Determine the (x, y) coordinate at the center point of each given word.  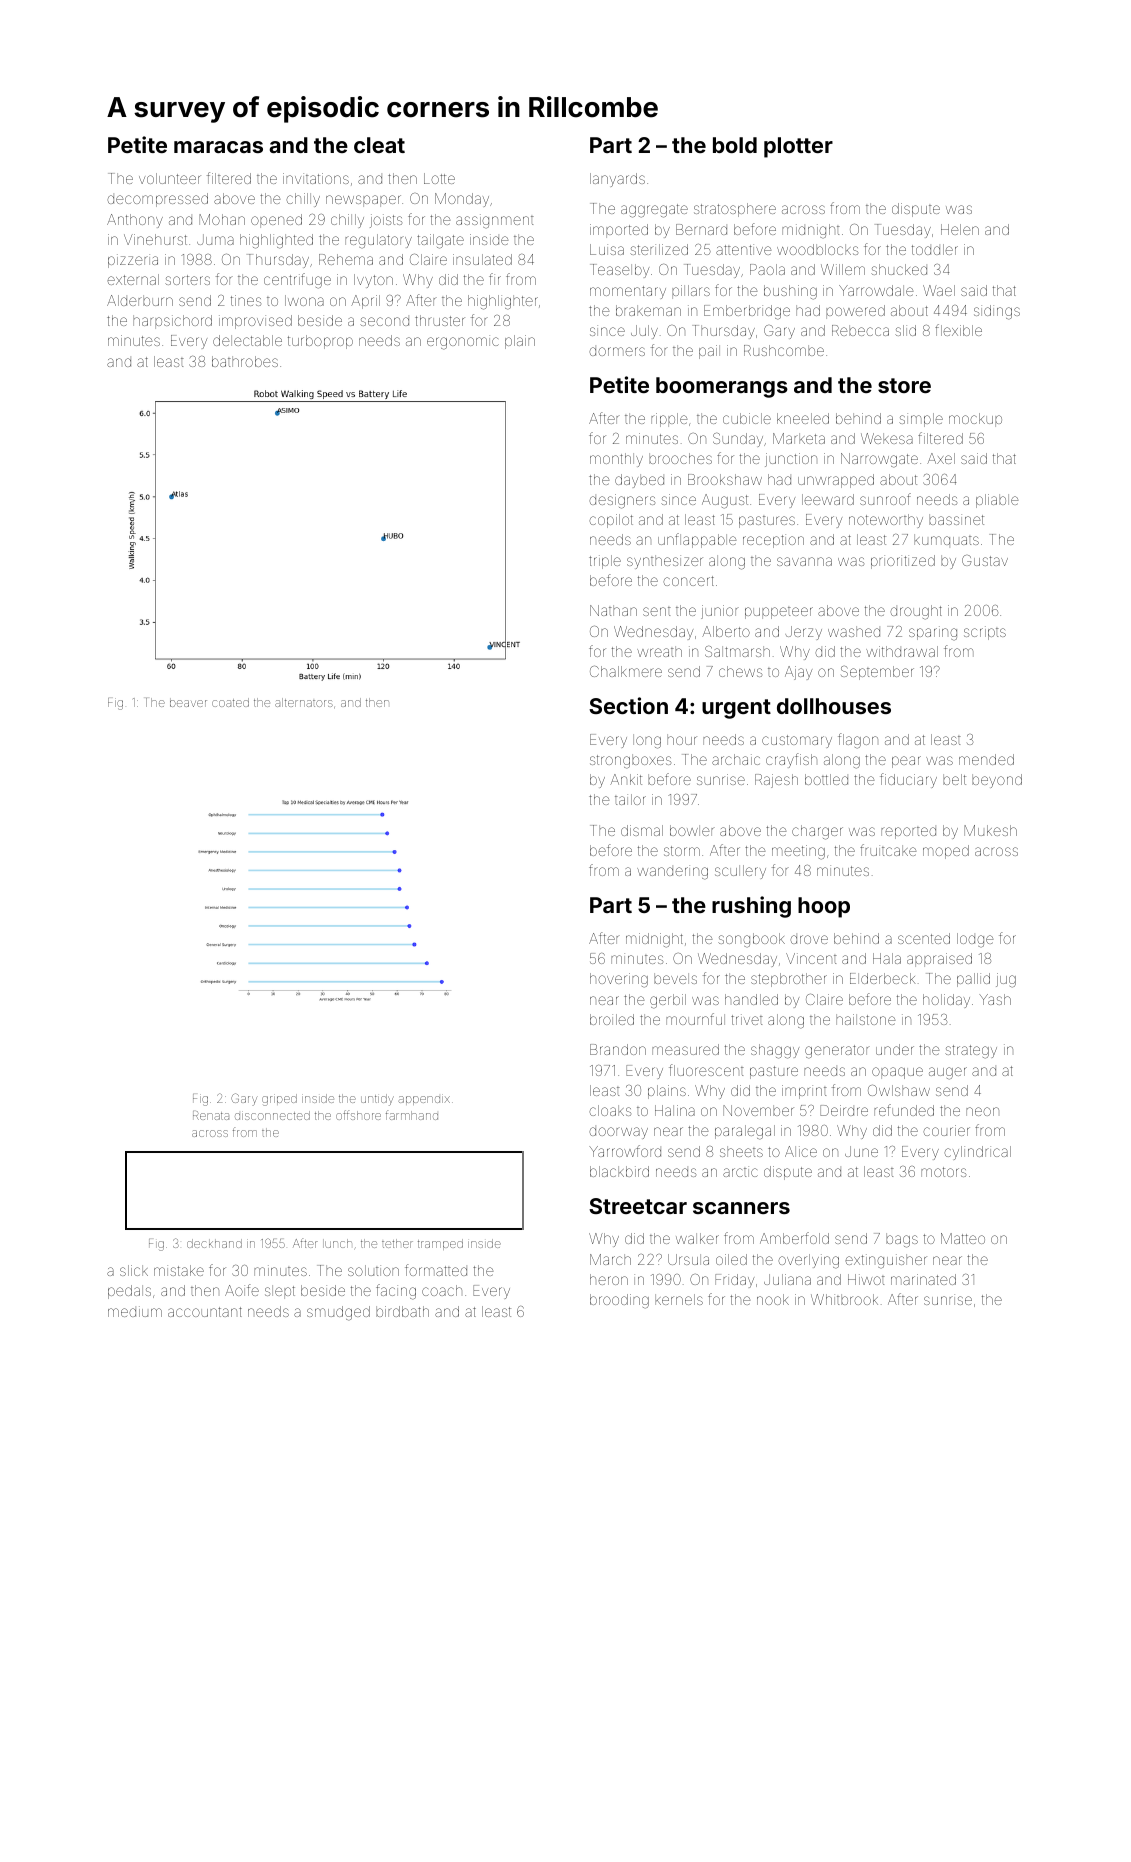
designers (622, 501)
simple (921, 420)
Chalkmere (626, 671)
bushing (790, 292)
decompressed (157, 200)
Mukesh (990, 830)
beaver (188, 702)
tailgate (440, 241)
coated (230, 702)
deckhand (214, 1243)
